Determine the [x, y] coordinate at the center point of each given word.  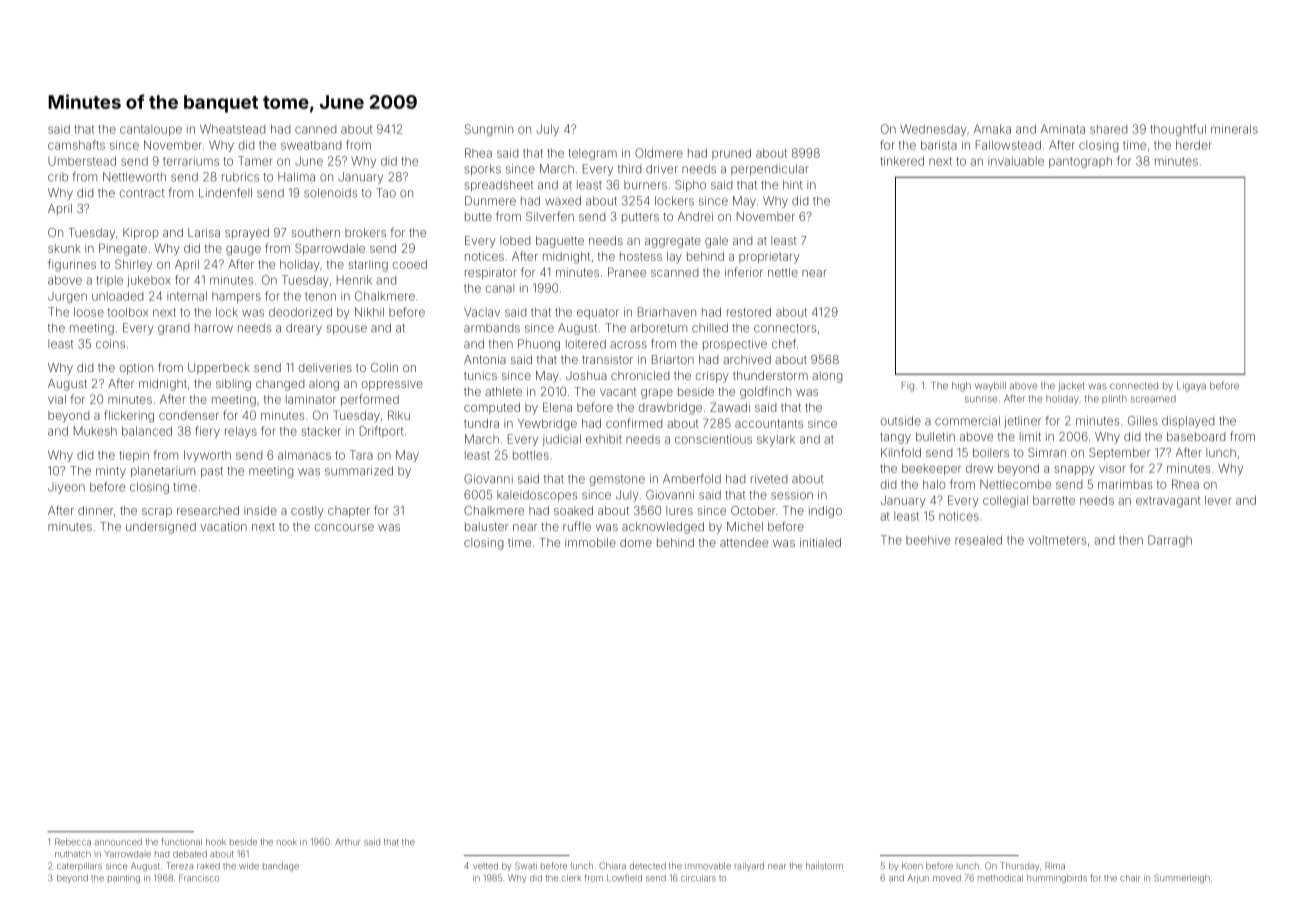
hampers [236, 297]
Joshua [586, 375]
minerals [1234, 129]
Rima [1055, 866]
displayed [1188, 422]
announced [118, 842]
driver [662, 169]
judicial [561, 440]
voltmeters [1057, 540]
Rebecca [73, 842]
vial [57, 399]
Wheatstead [232, 129]
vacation [223, 526]
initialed [820, 542]
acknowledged [663, 528]
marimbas [1125, 484]
